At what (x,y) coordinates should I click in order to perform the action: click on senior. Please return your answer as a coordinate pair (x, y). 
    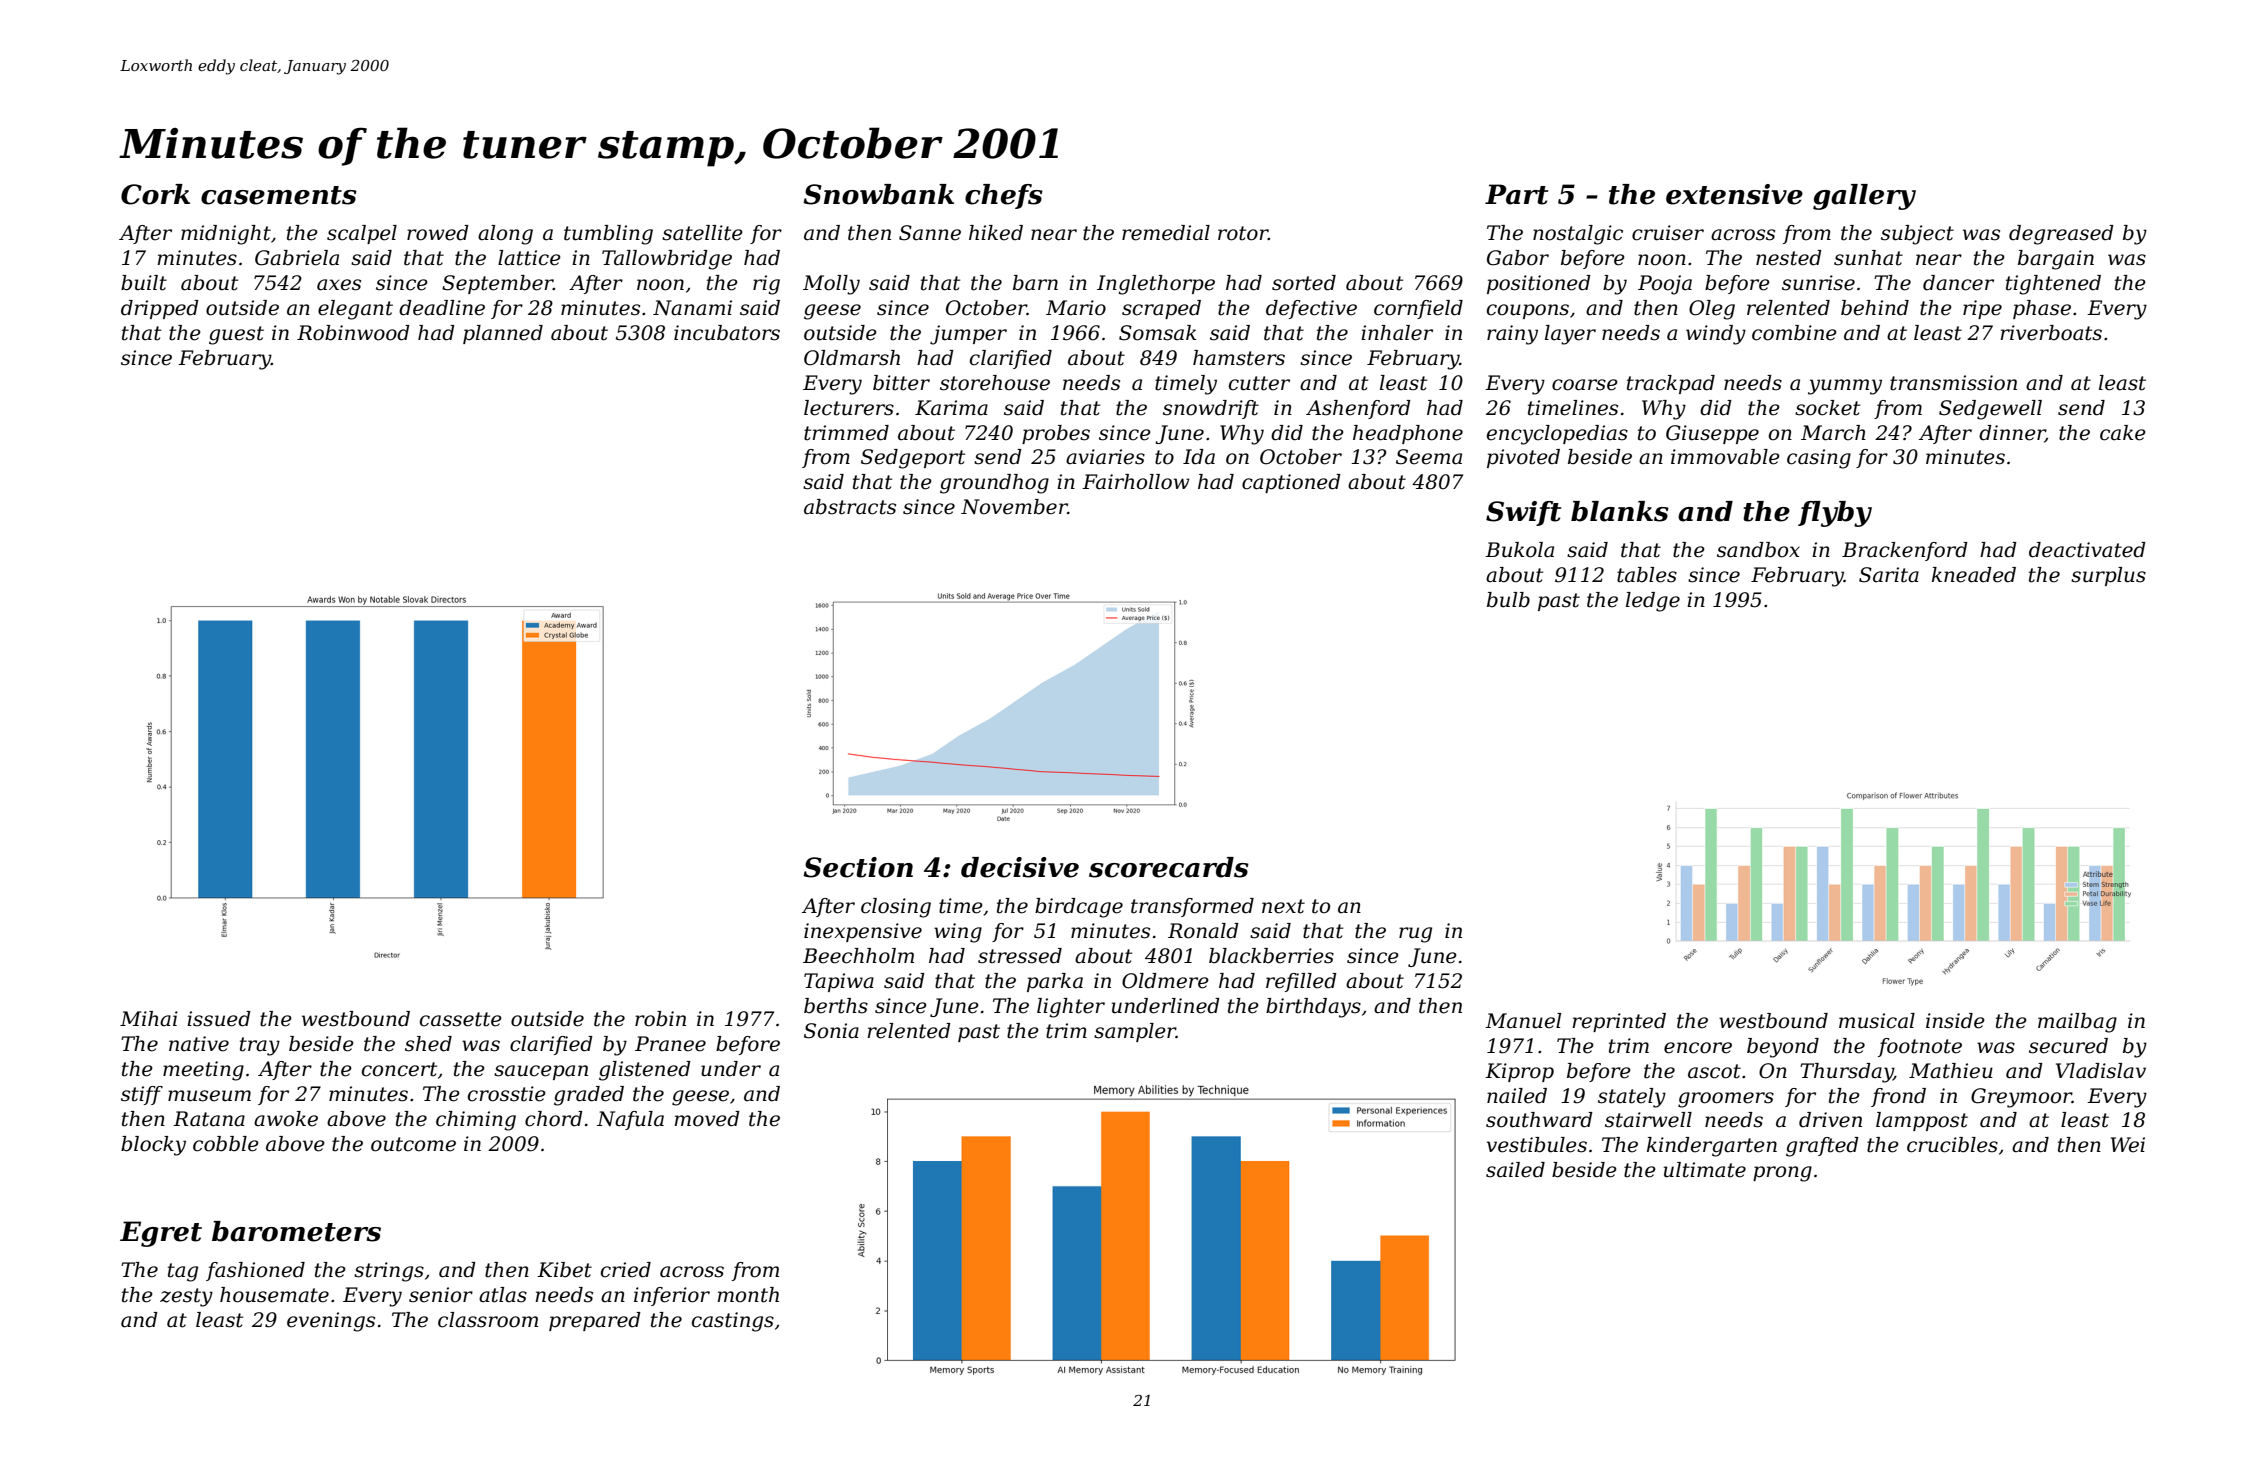
    Looking at the image, I should click on (441, 1295).
